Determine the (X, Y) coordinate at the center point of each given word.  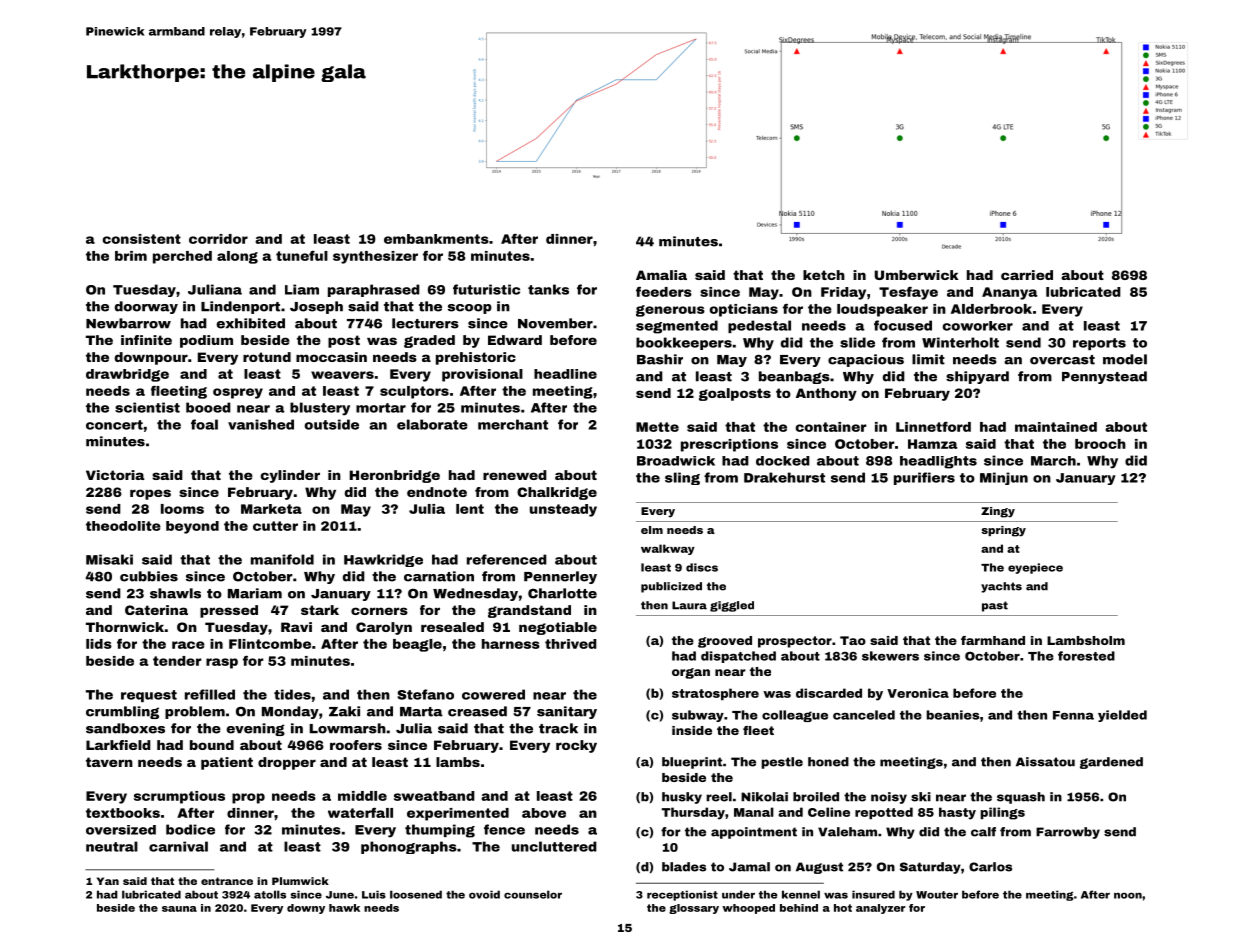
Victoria (115, 475)
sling (682, 478)
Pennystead (1104, 377)
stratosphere (715, 694)
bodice (190, 829)
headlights (938, 462)
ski (921, 797)
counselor (533, 894)
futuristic (486, 289)
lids (99, 644)
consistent (142, 239)
